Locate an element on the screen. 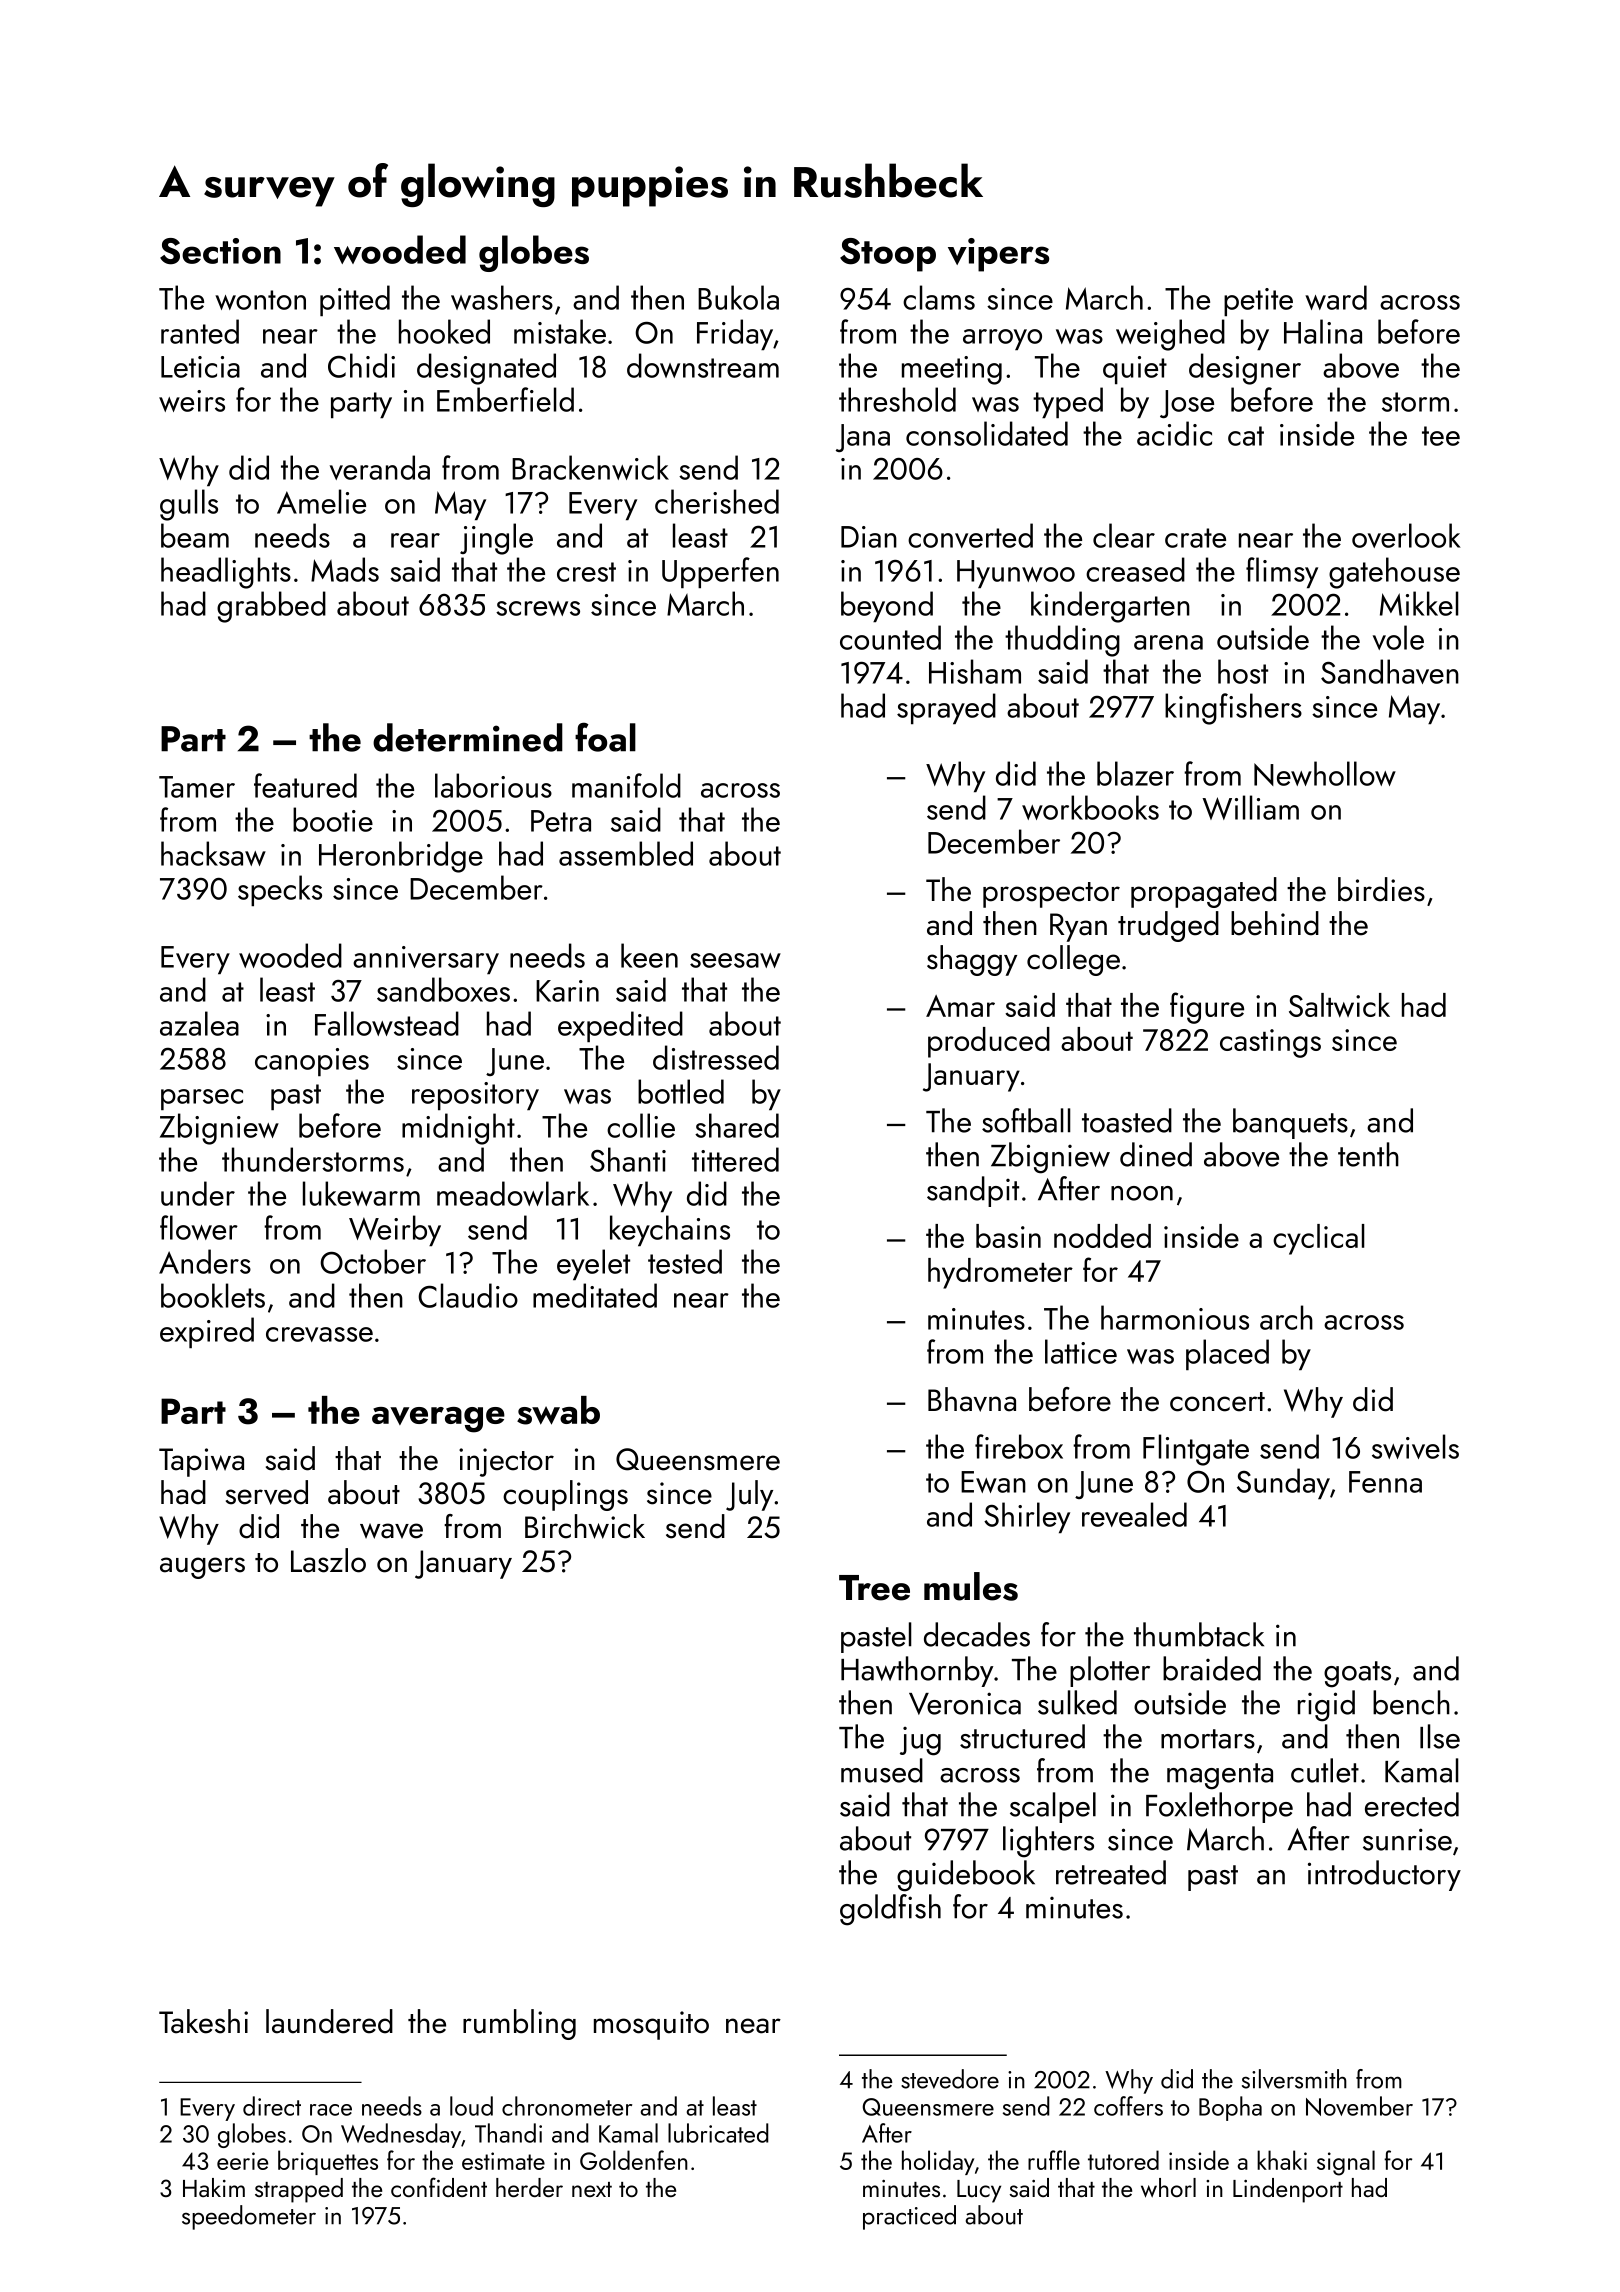 The image size is (1620, 2292). Bukola is located at coordinates (738, 297).
